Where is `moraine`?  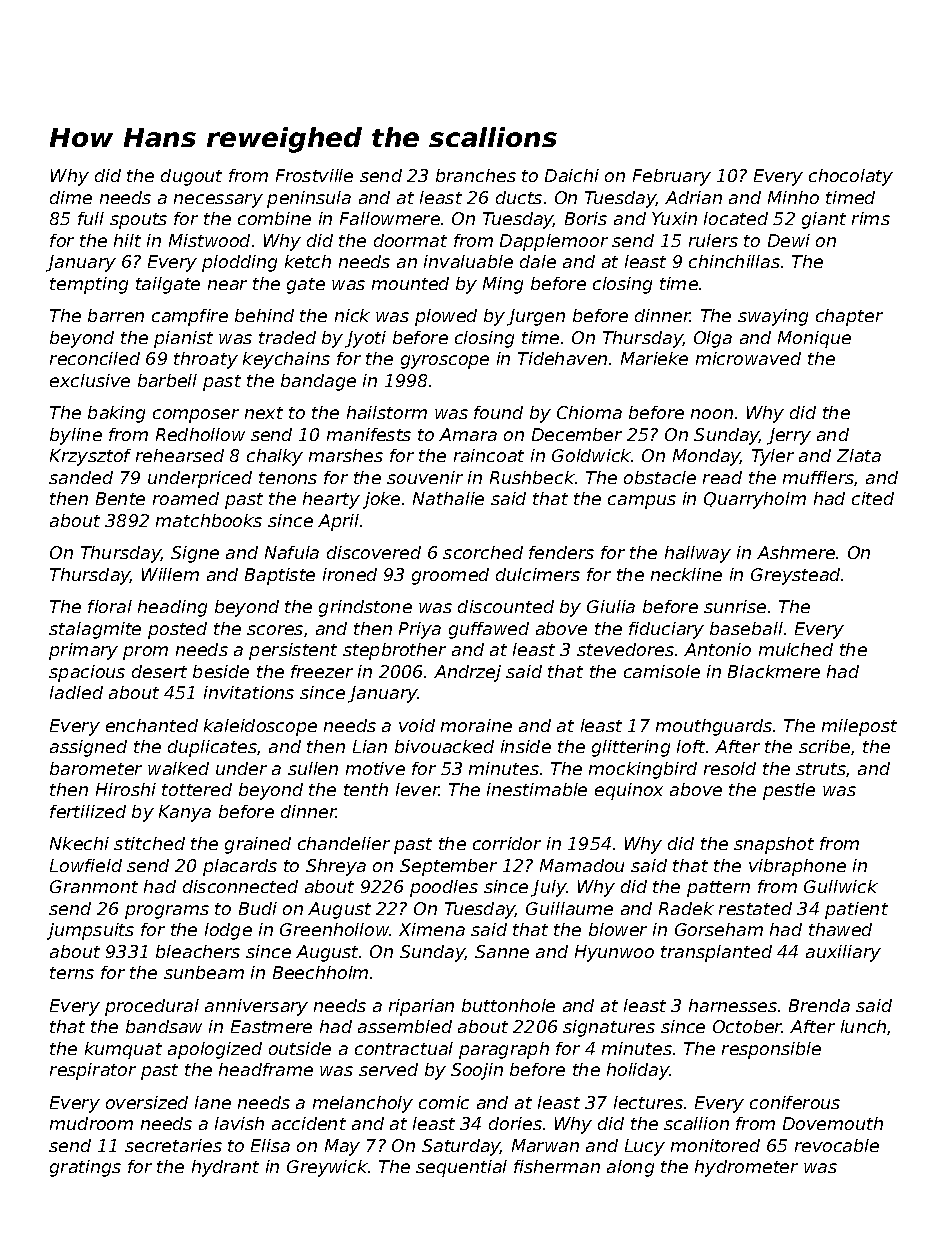 moraine is located at coordinates (476, 725).
